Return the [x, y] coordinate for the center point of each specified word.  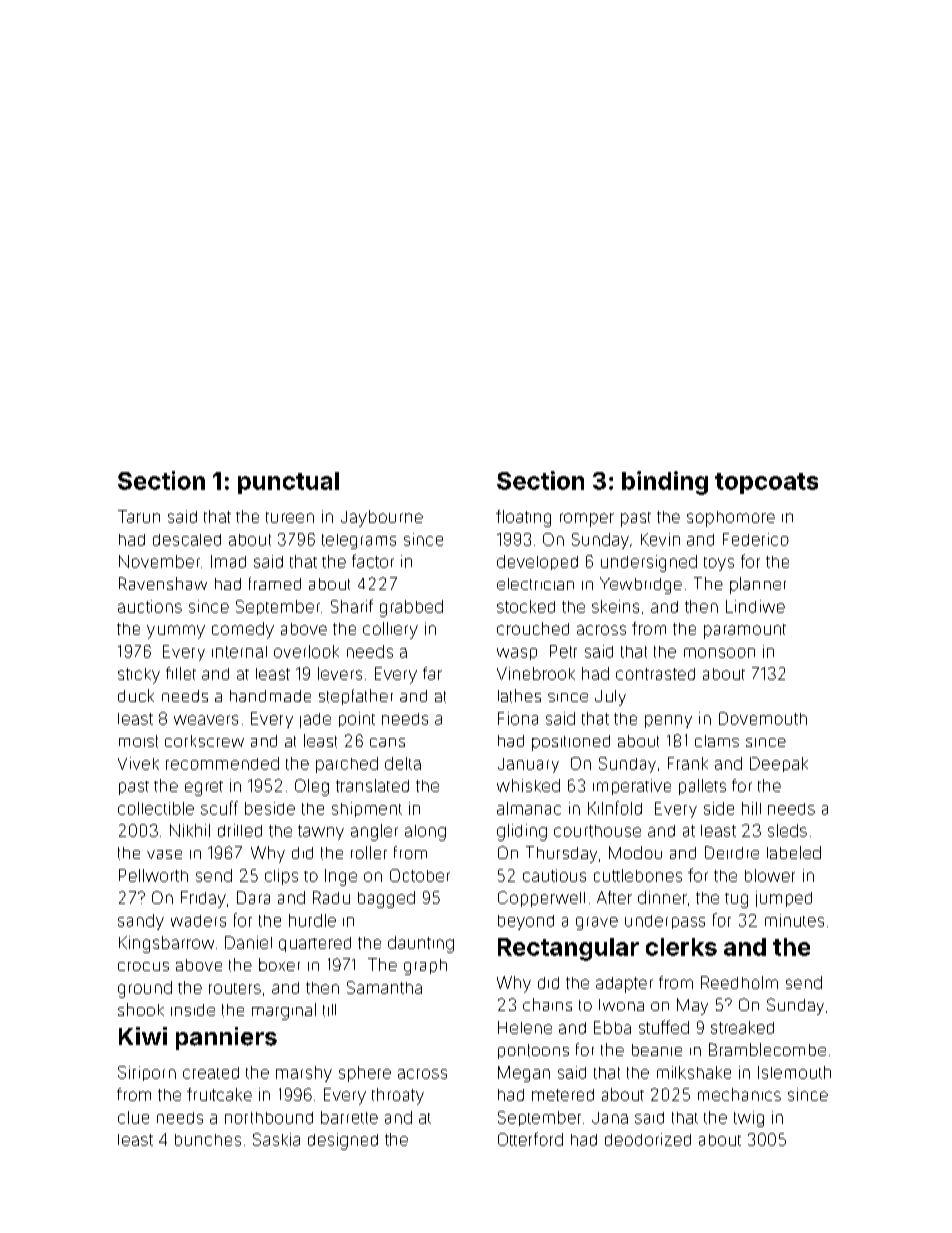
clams [717, 741]
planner [758, 585]
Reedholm [739, 982]
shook [141, 1009]
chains [547, 1004]
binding [665, 483]
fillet [181, 673]
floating [523, 518]
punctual [288, 483]
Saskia [276, 1139]
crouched [533, 628]
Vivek [138, 763]
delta [403, 763]
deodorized [648, 1139]
